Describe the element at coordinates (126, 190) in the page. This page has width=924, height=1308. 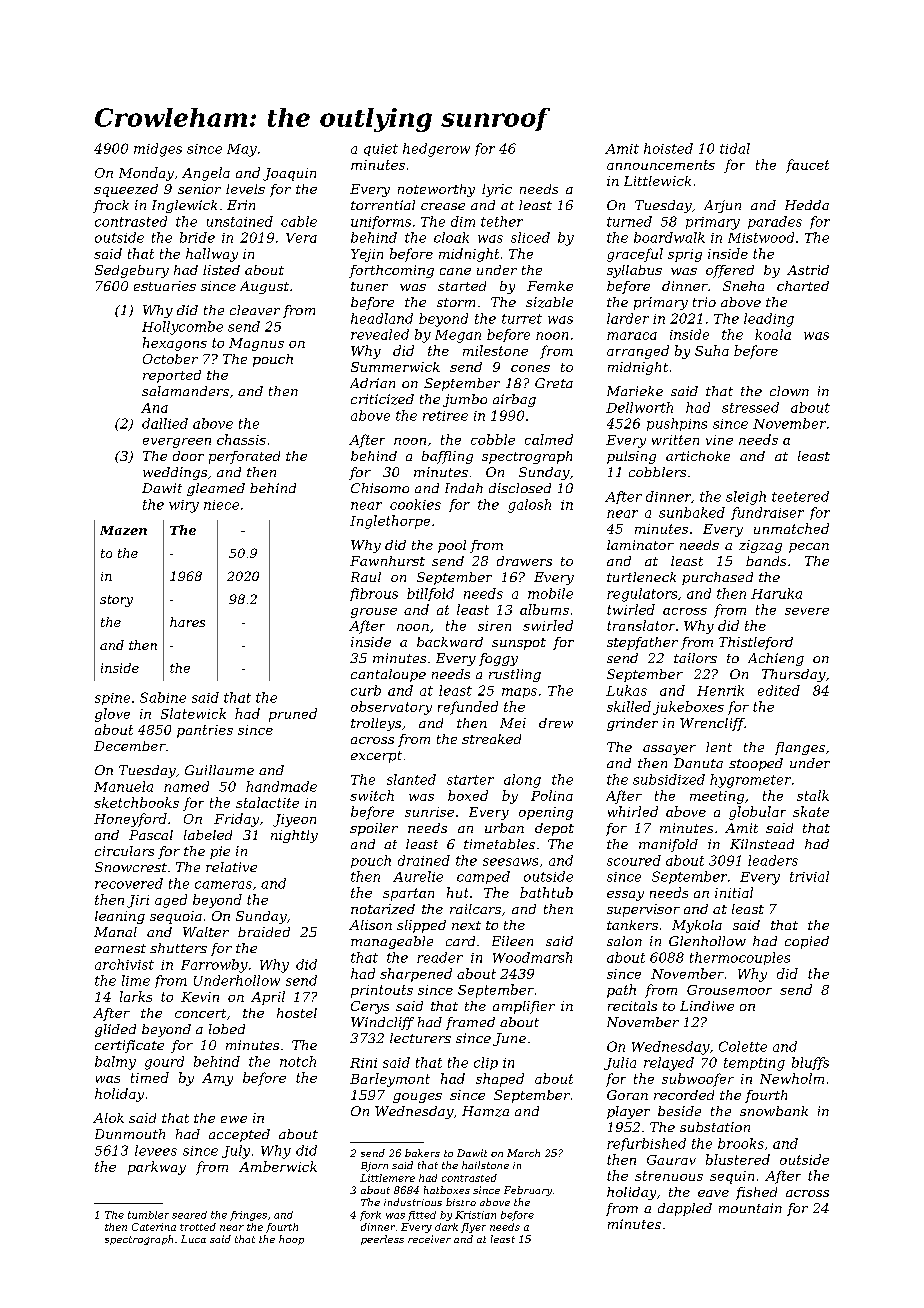
I see `squeezed` at that location.
